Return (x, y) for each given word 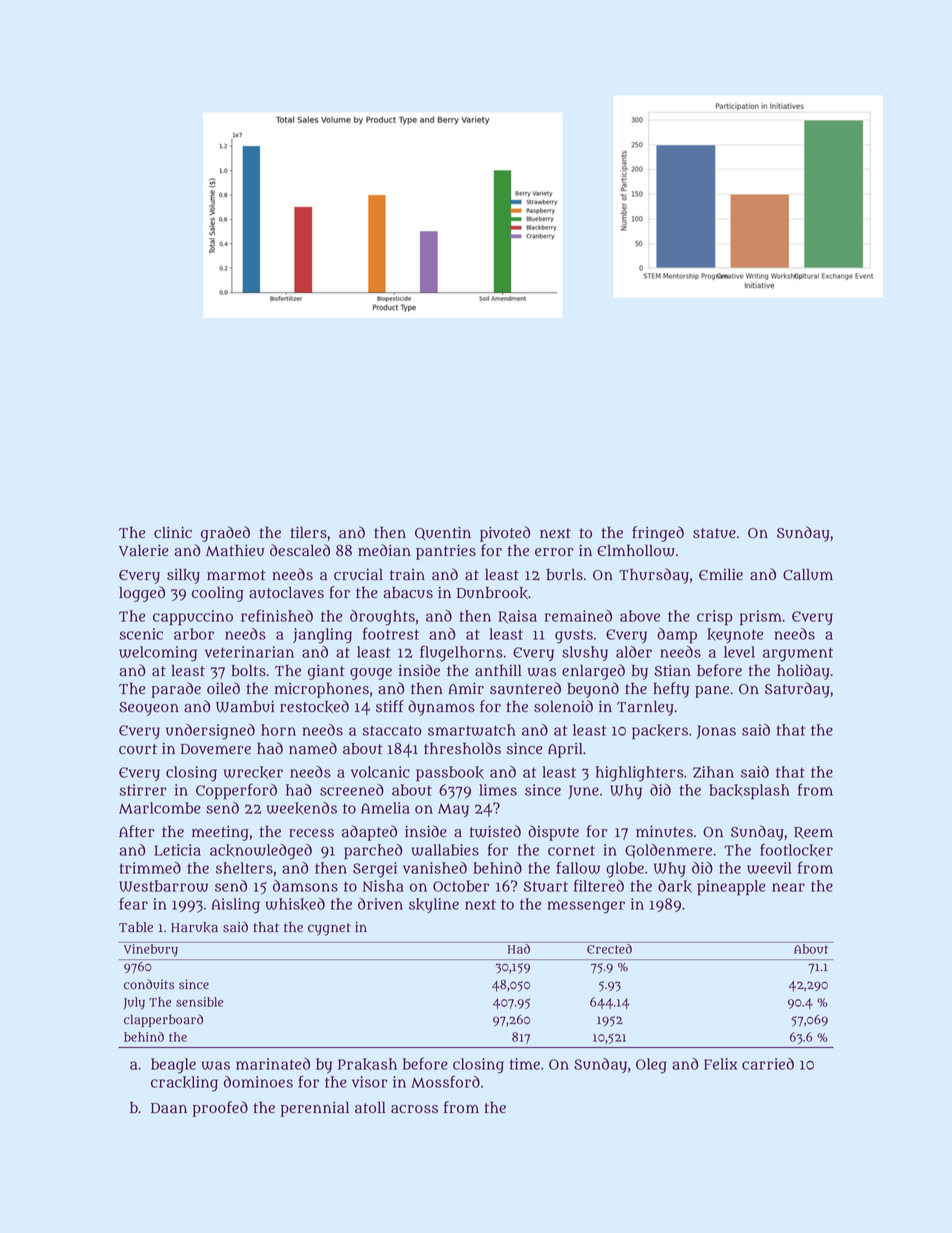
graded (225, 534)
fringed (658, 534)
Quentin (443, 533)
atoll (370, 1107)
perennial (315, 1109)
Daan (169, 1108)
